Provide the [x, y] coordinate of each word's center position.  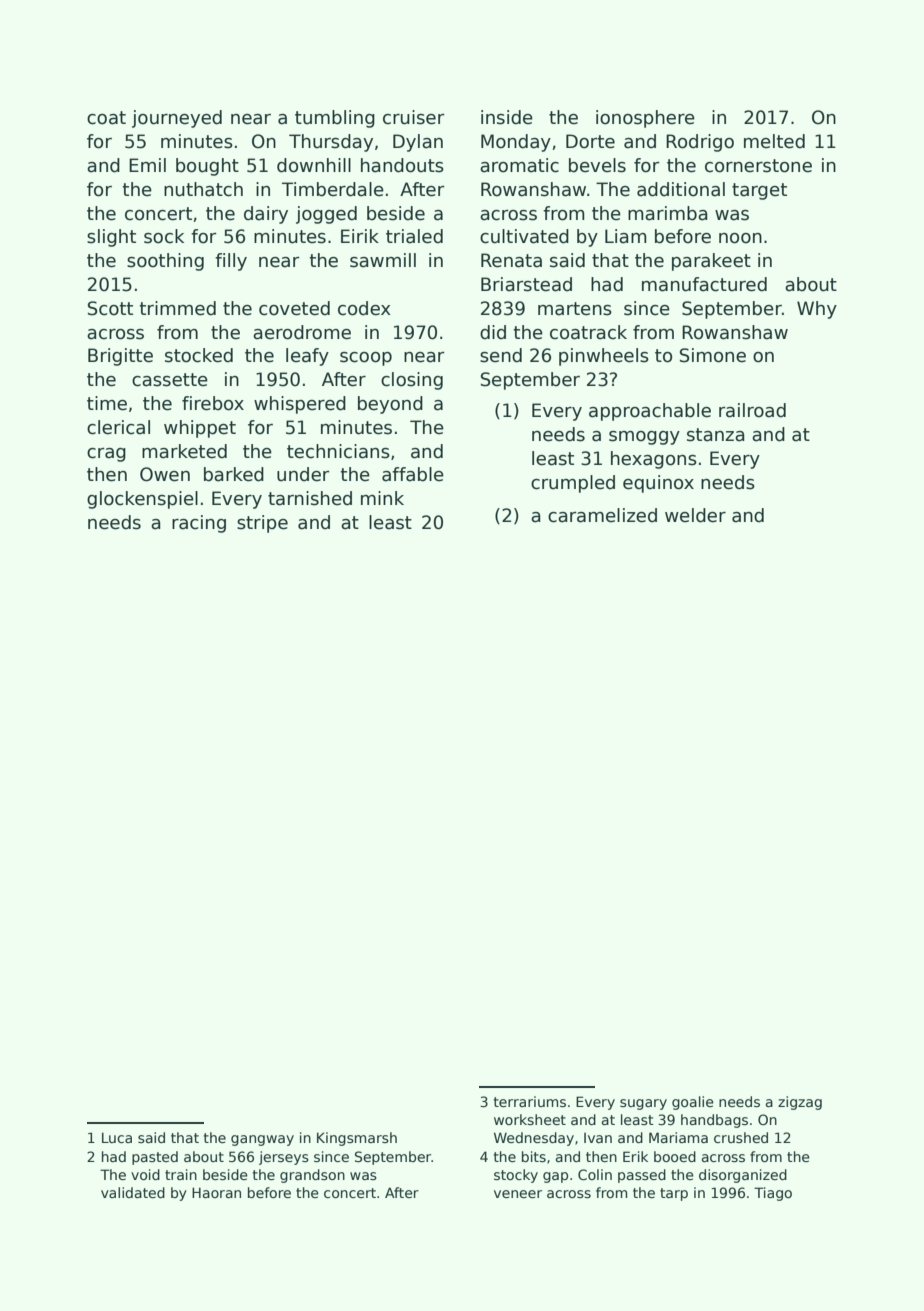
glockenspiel [142, 500]
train [181, 1174]
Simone [713, 355]
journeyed [177, 119]
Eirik [360, 236]
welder [695, 515]
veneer [518, 1194]
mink [382, 498]
